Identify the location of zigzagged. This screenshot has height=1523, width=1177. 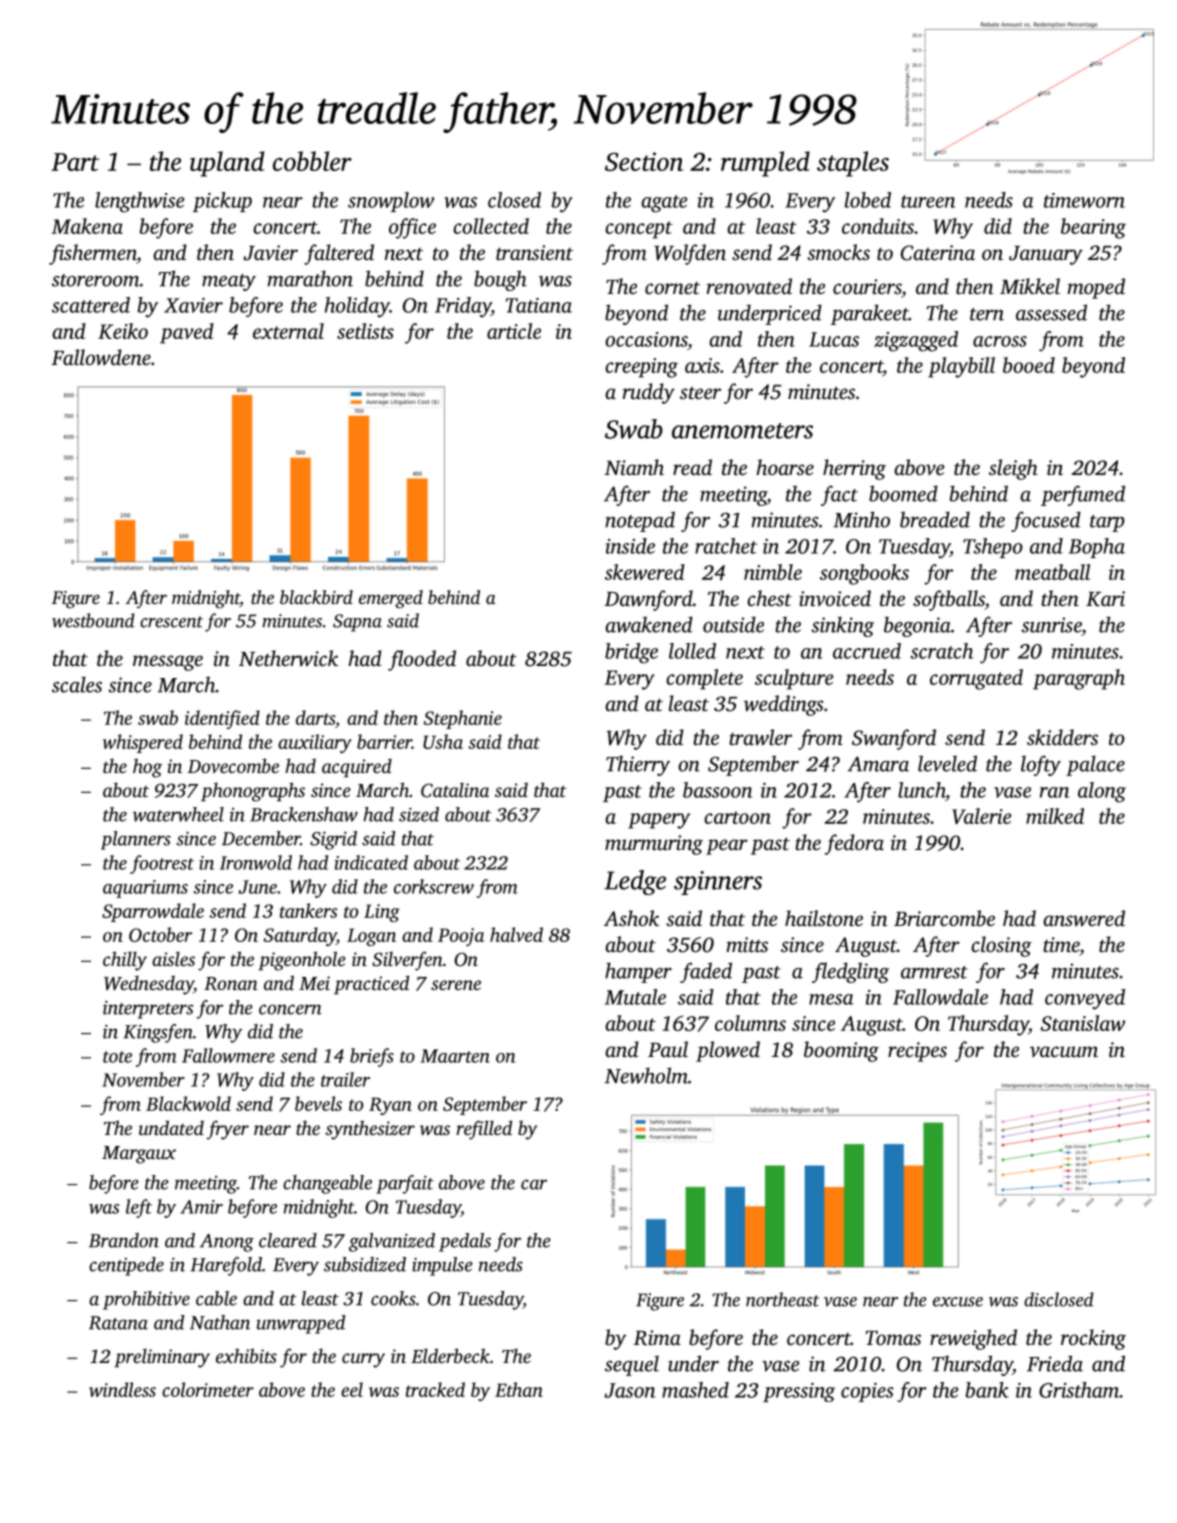
(916, 341).
